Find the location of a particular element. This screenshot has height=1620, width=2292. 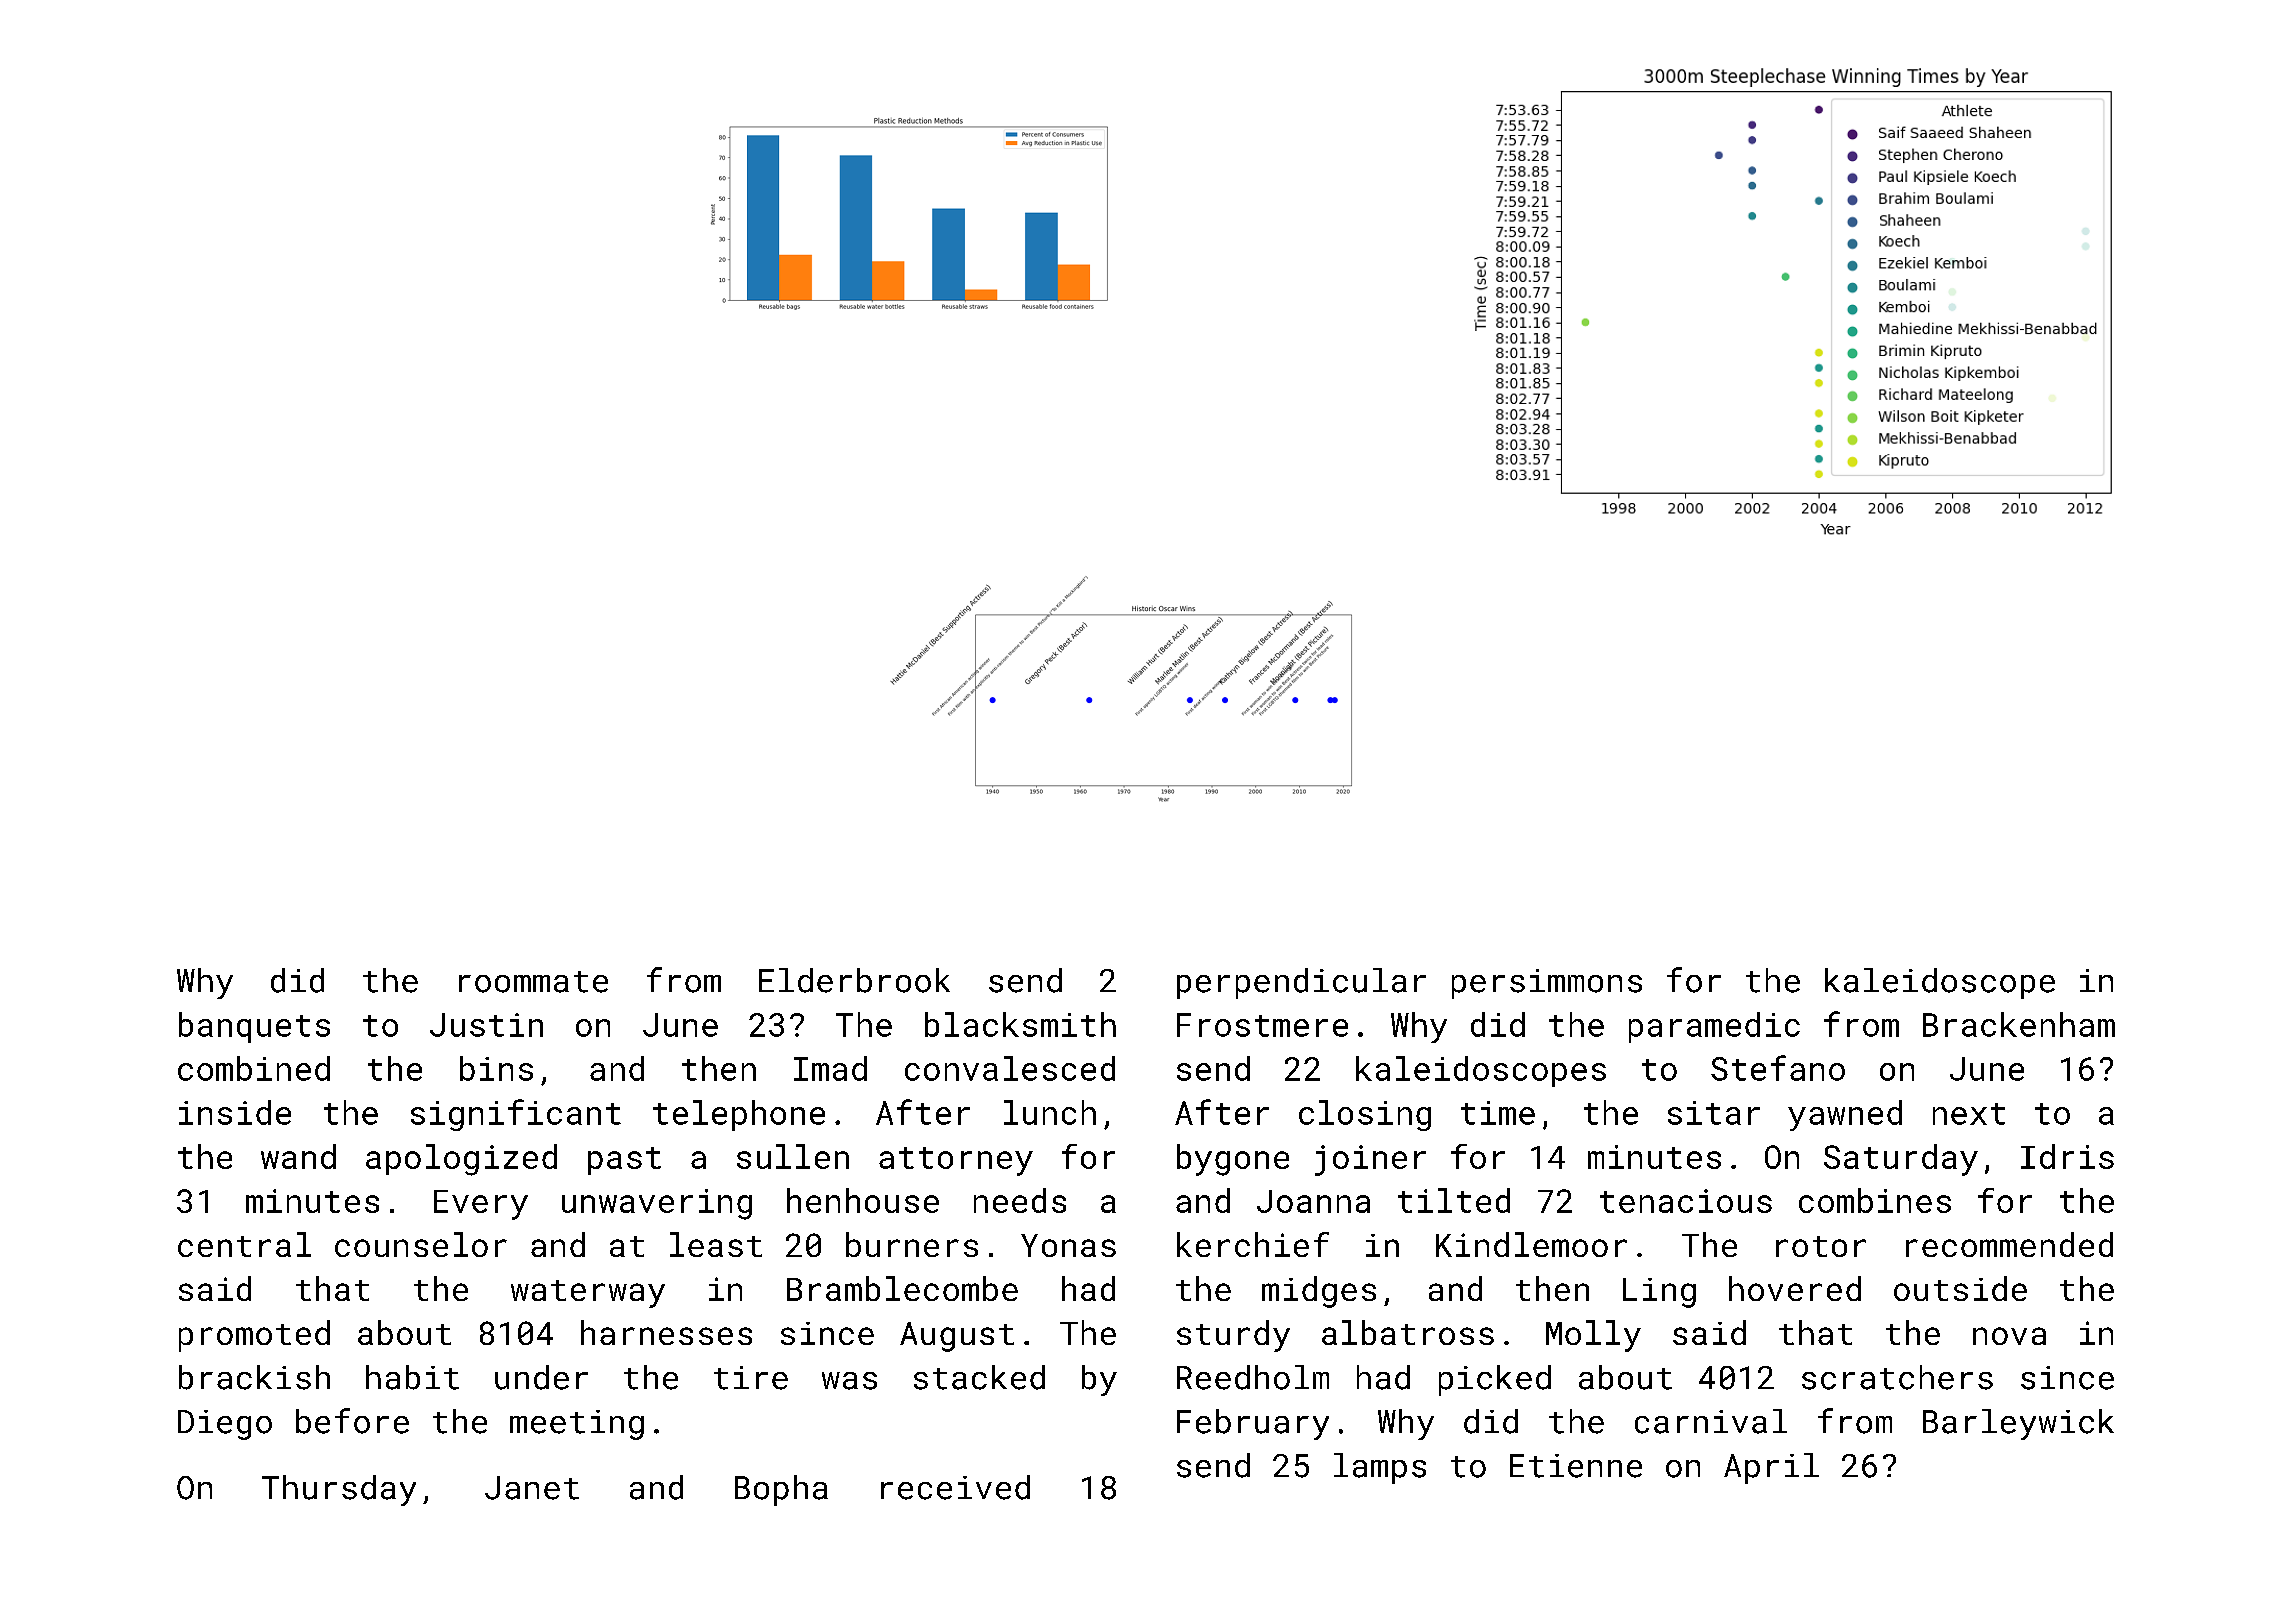

yawned is located at coordinates (1845, 1115).
